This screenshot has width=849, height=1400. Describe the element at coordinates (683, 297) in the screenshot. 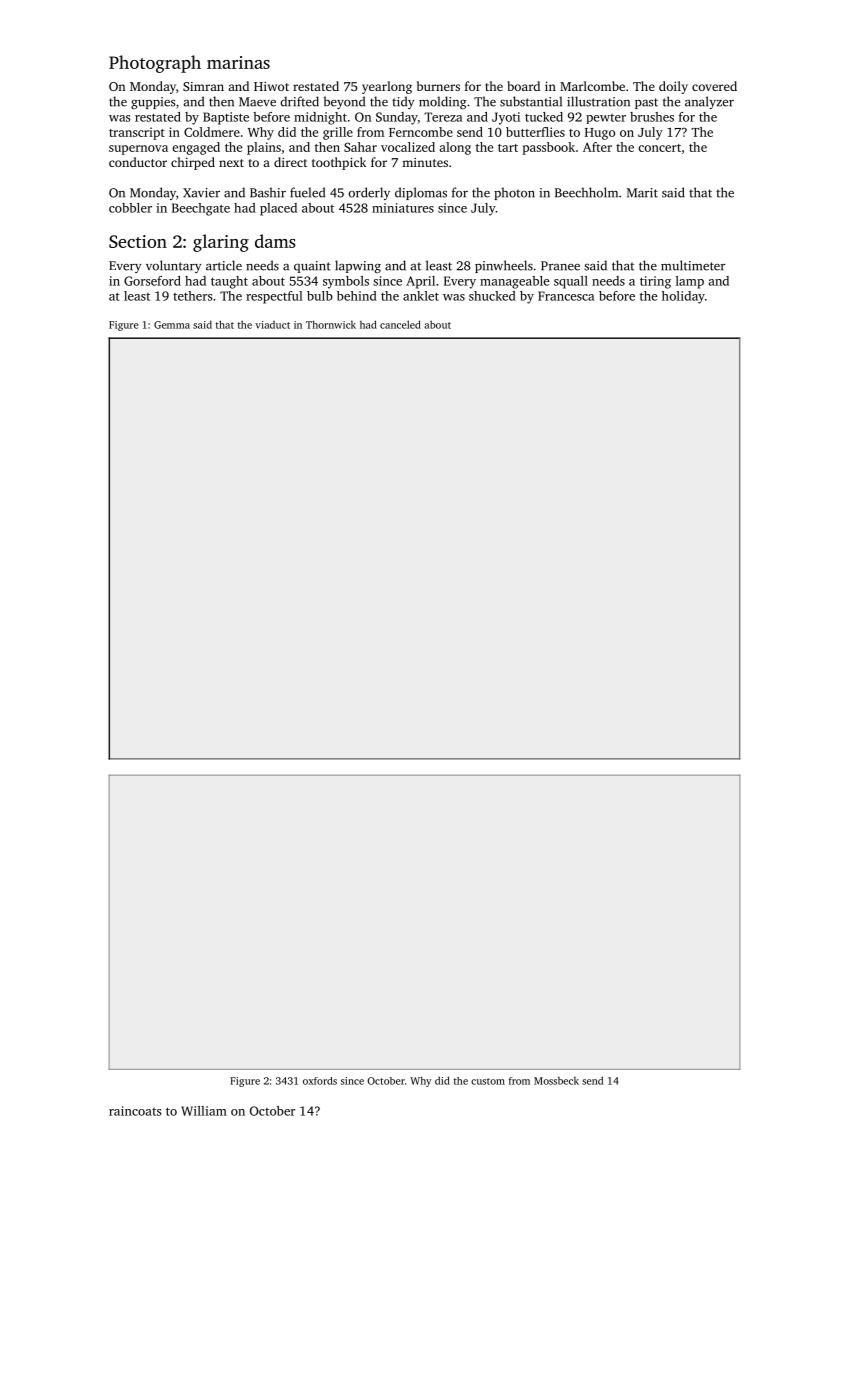

I see `holiday` at that location.
